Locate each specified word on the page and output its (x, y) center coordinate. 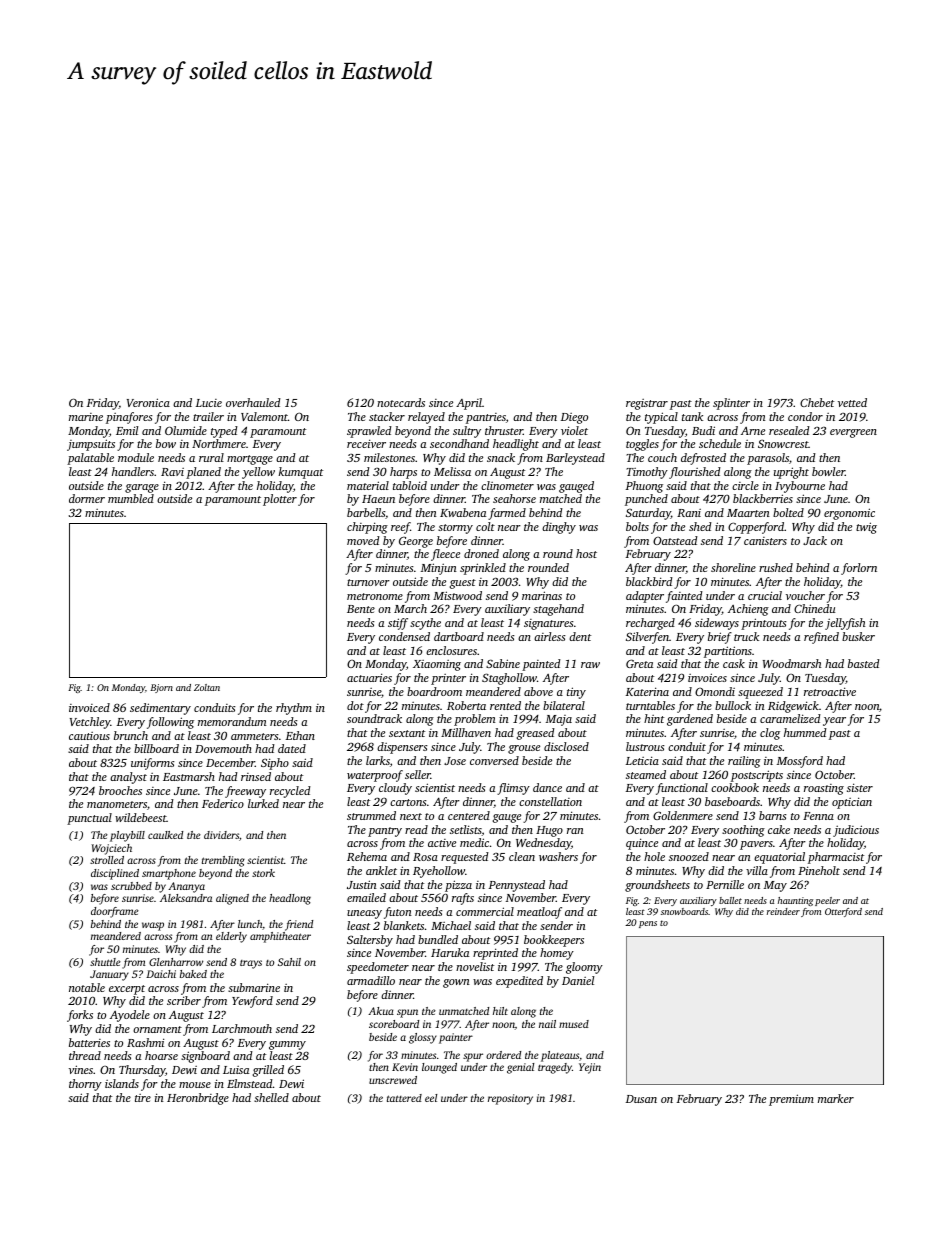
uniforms (153, 764)
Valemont (264, 416)
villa (757, 870)
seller (418, 774)
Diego (574, 418)
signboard (205, 1057)
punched (646, 500)
